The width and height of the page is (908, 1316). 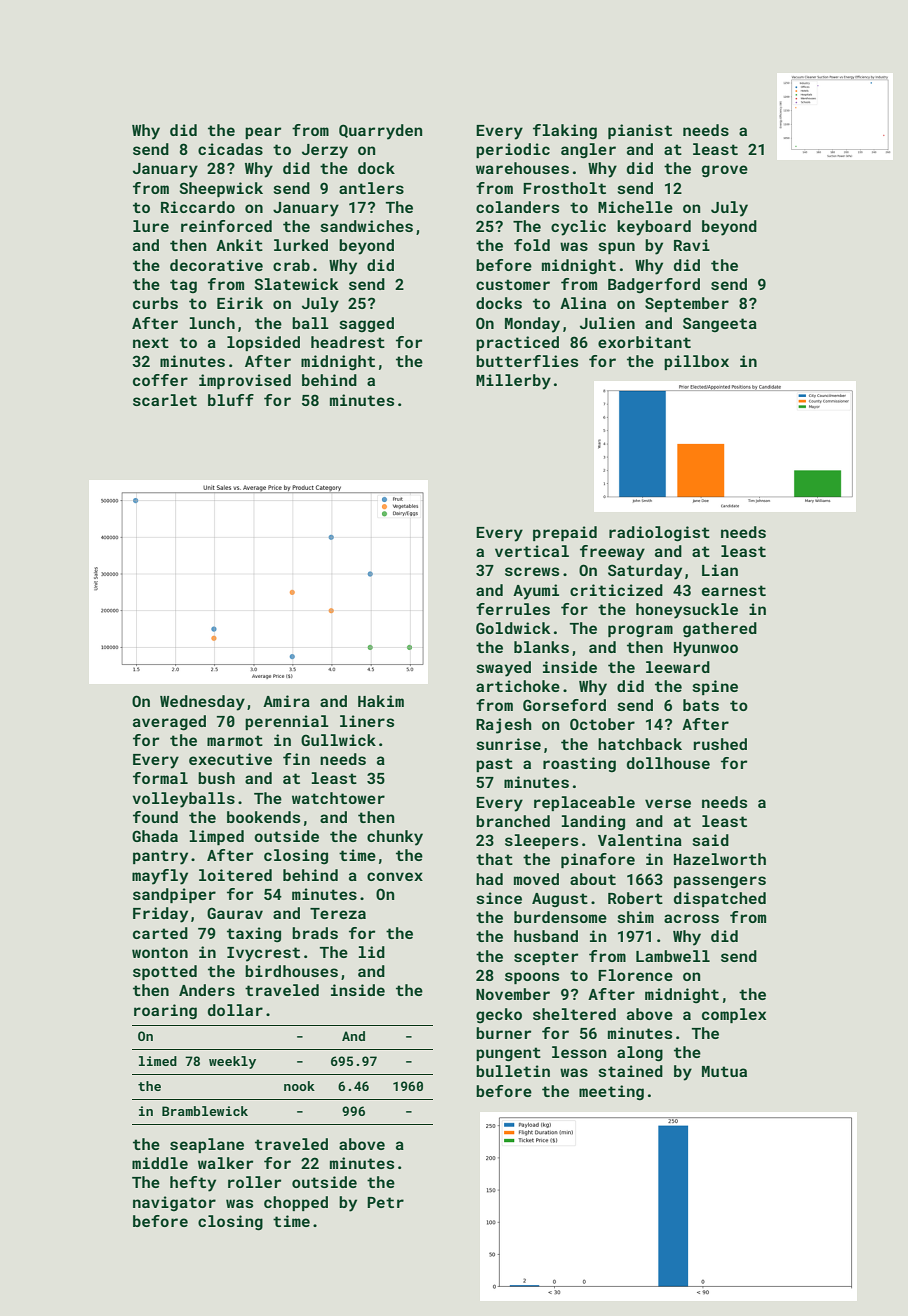 I want to click on Julien, so click(x=607, y=323).
